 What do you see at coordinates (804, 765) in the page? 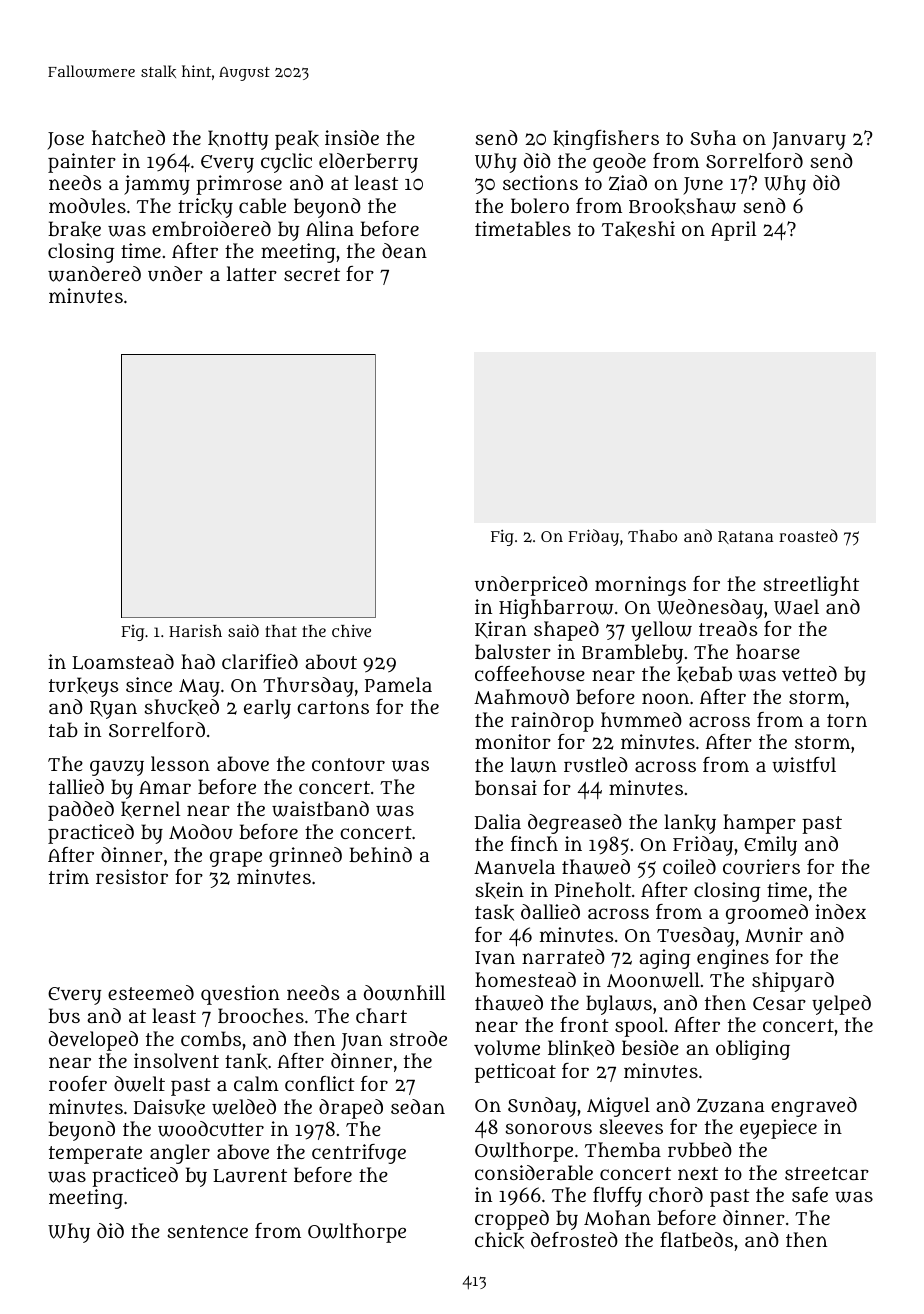
I see `wistful` at bounding box center [804, 765].
